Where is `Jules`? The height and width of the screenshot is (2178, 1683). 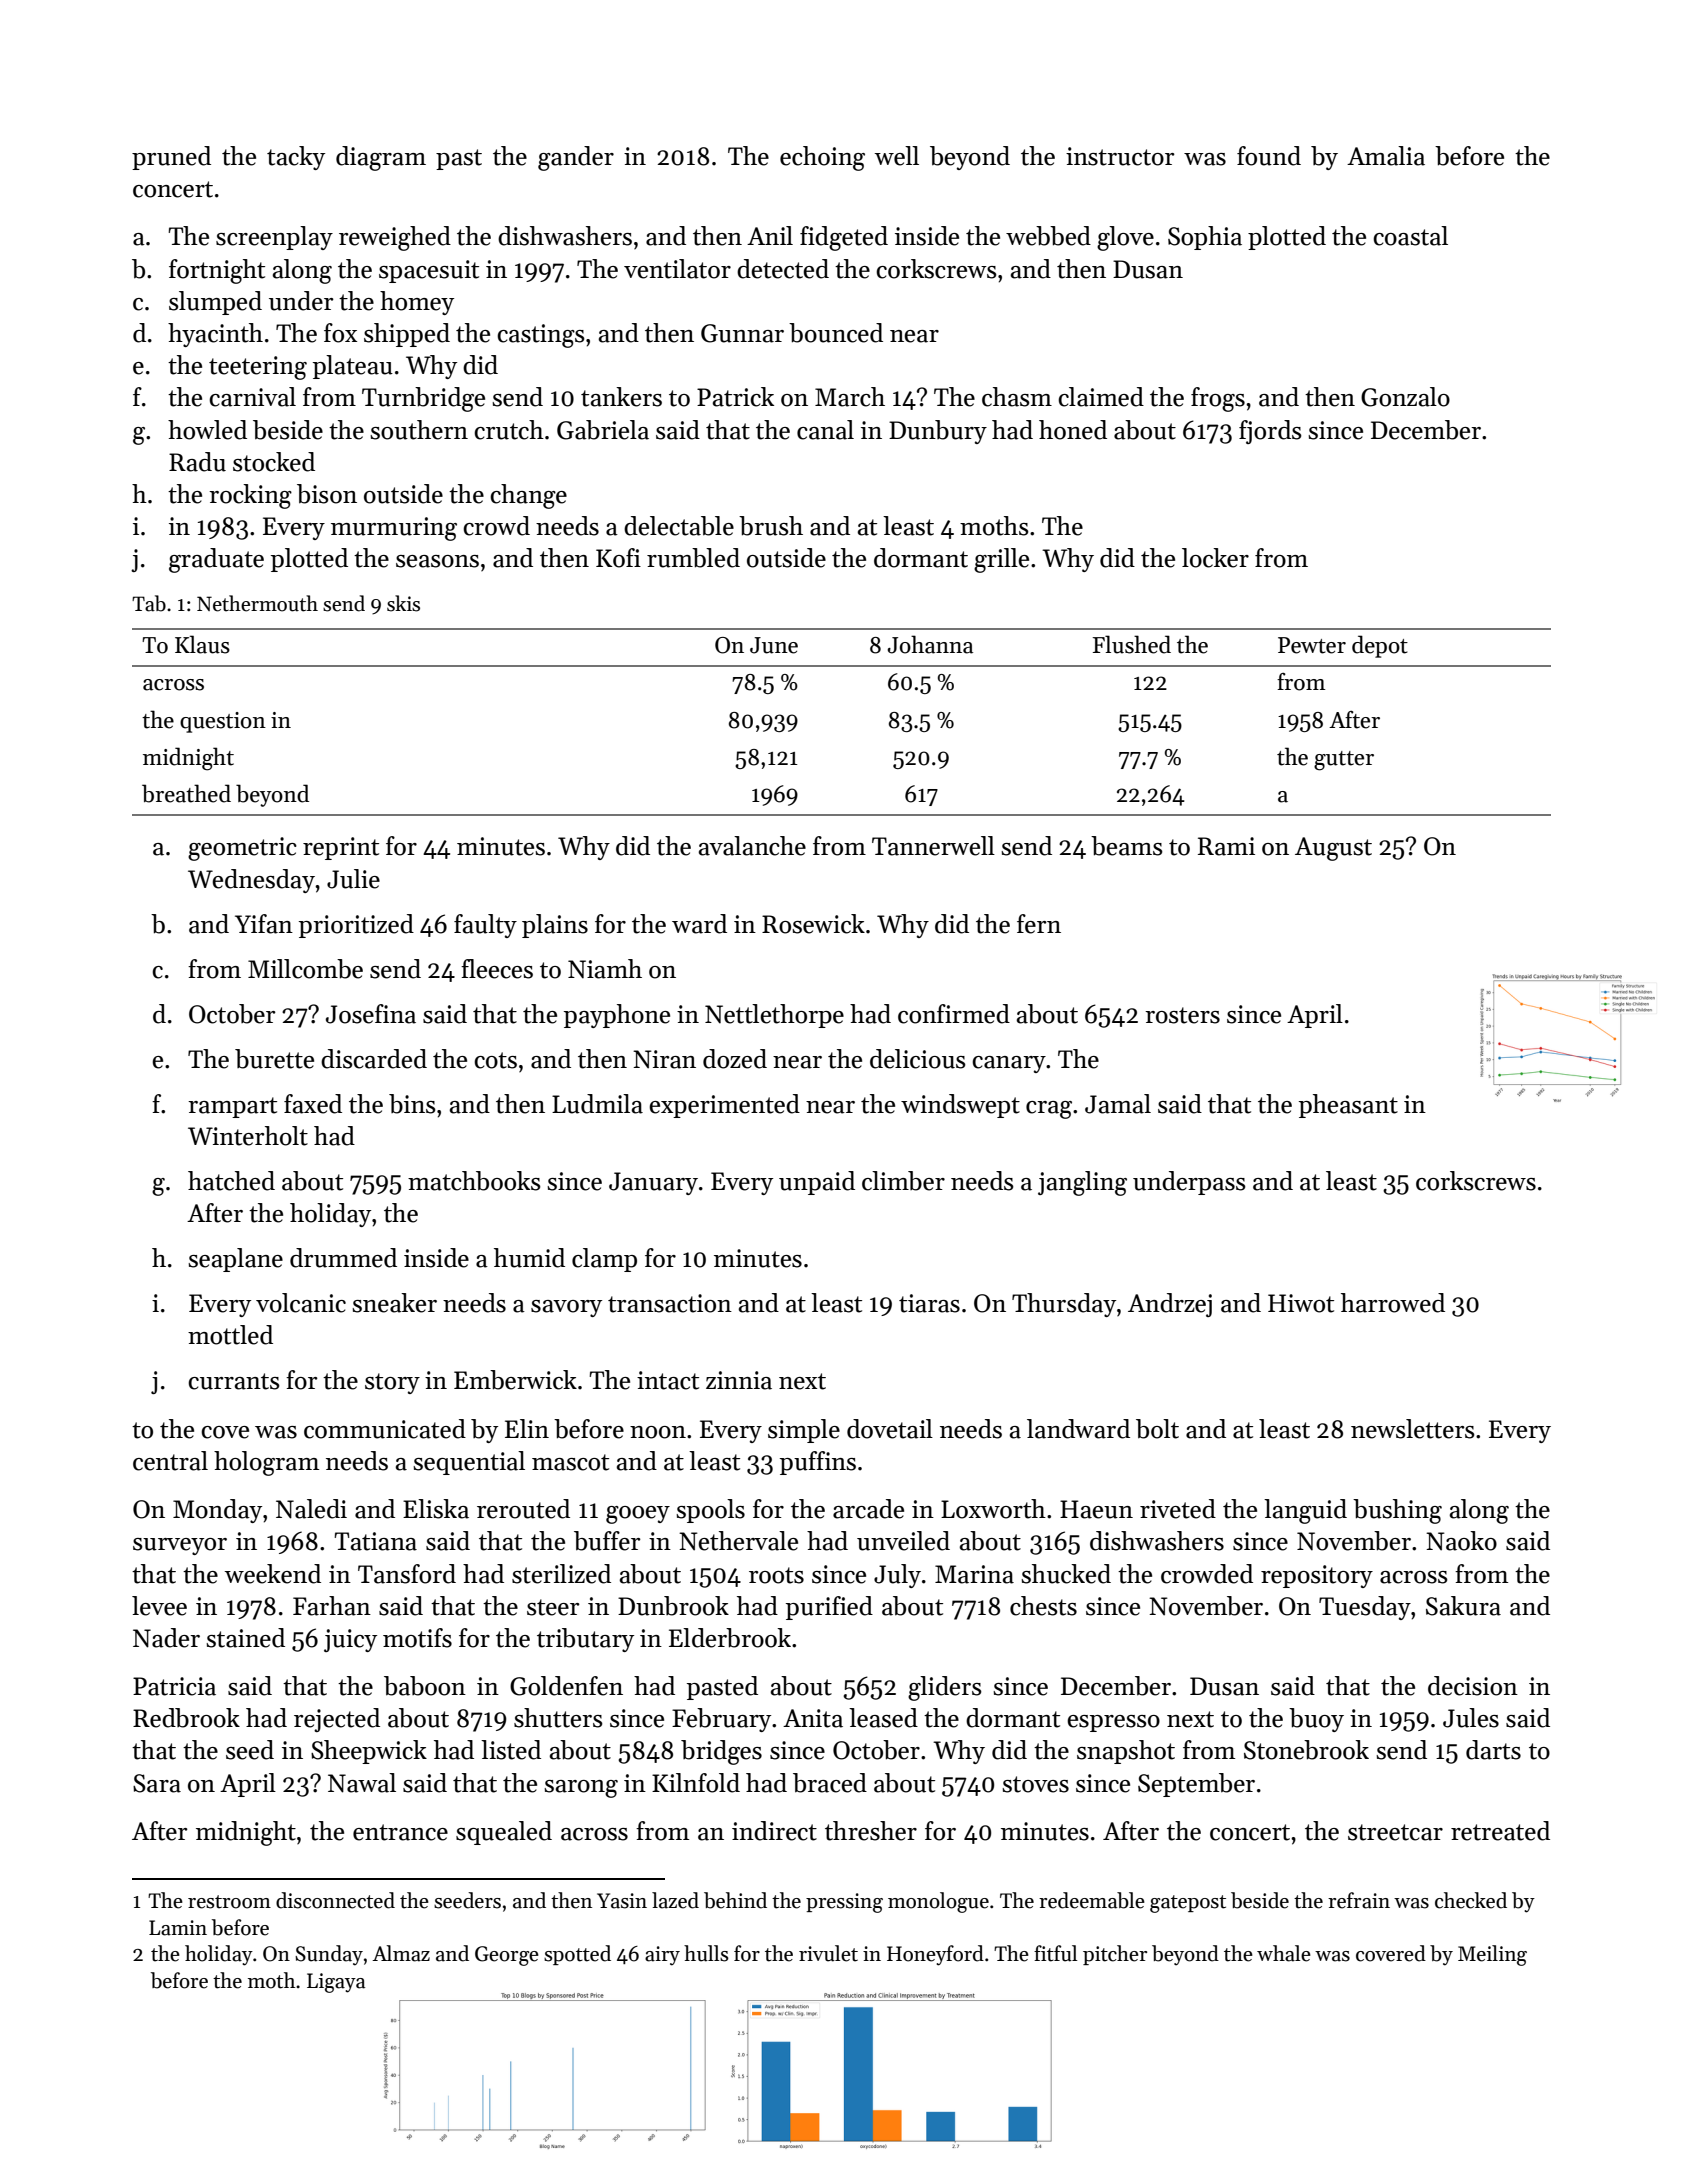 Jules is located at coordinates (1471, 1718).
